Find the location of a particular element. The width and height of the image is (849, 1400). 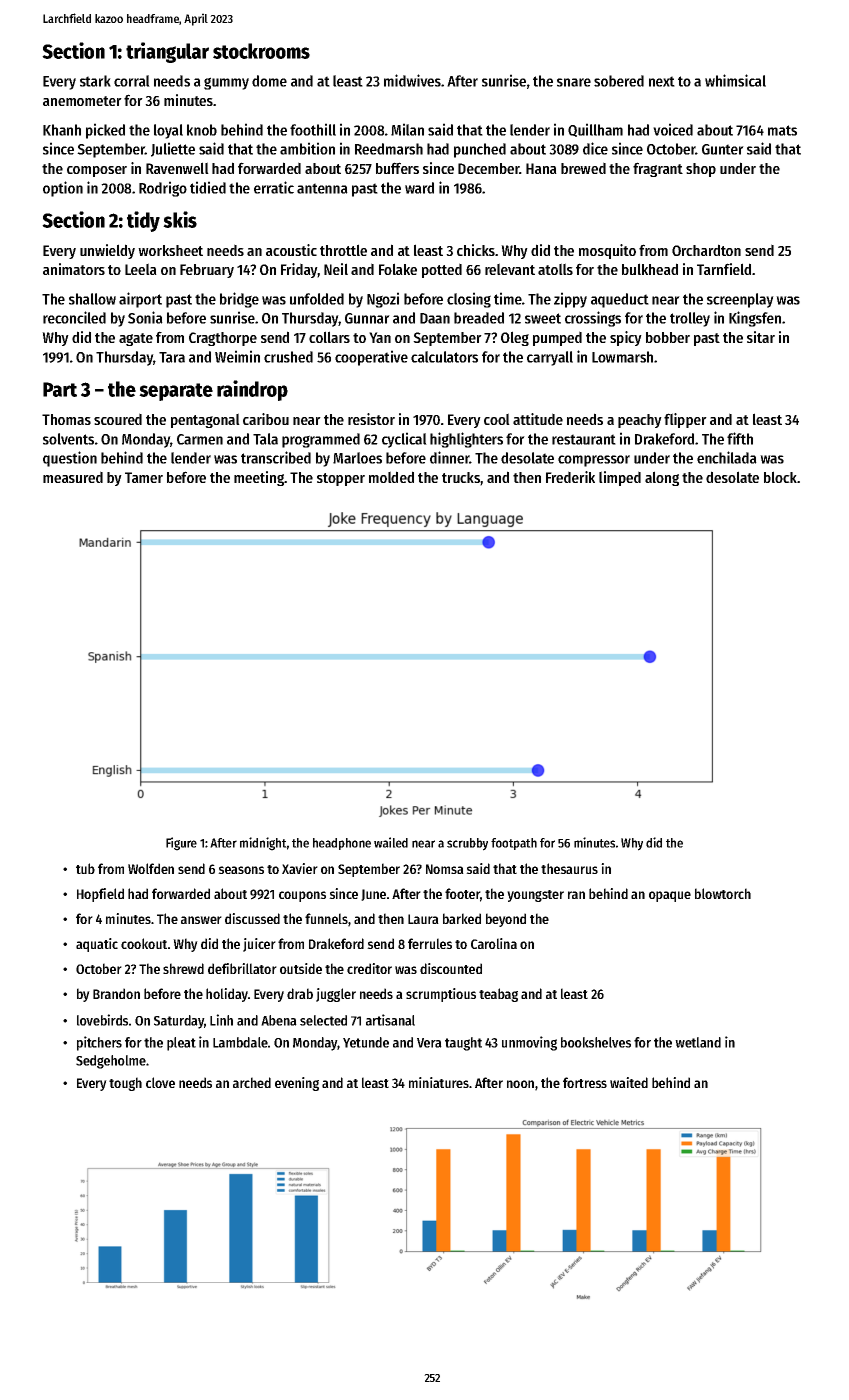

option is located at coordinates (63, 189).
